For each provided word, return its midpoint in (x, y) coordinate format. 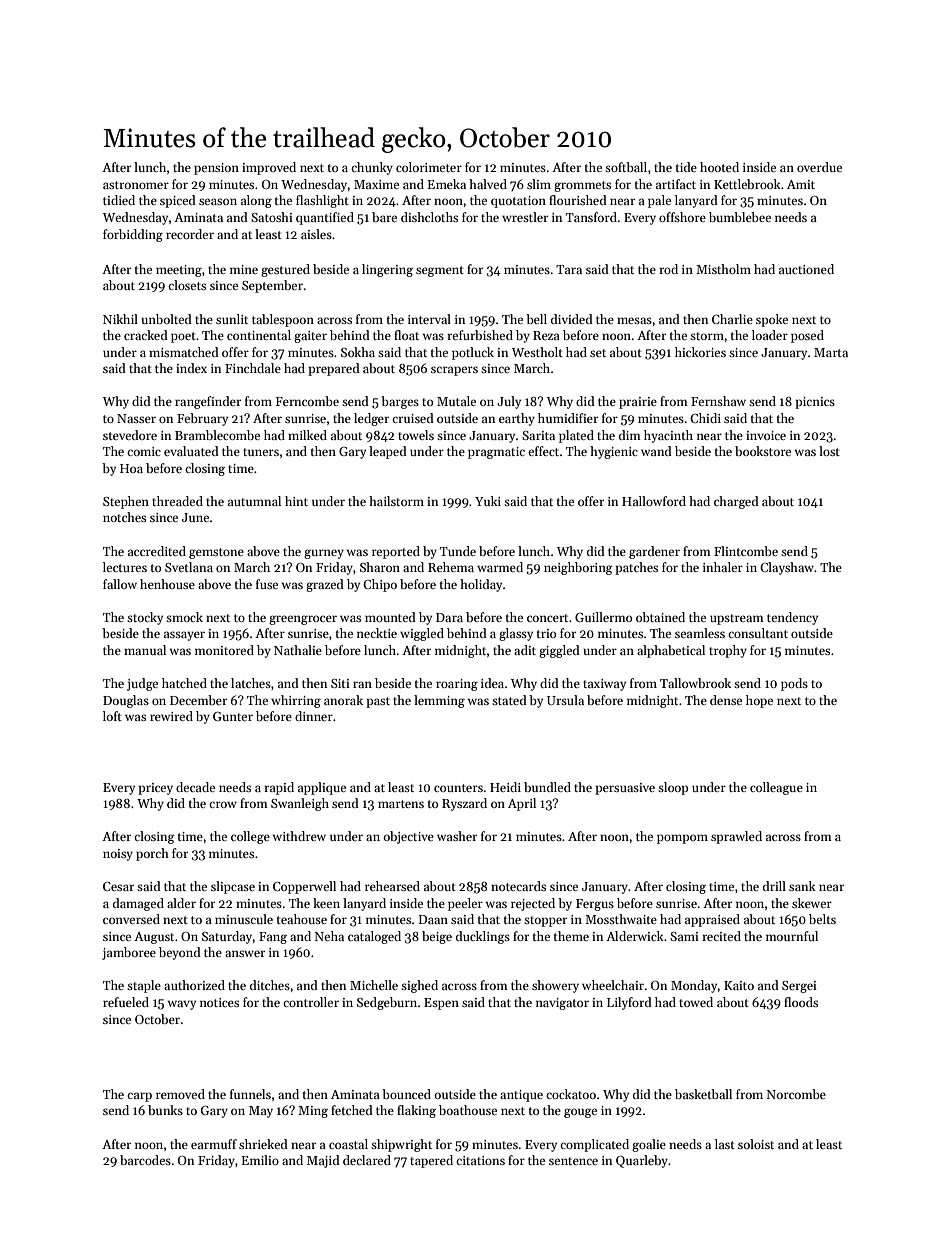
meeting (179, 271)
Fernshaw (718, 401)
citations (480, 1160)
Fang (273, 938)
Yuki (488, 501)
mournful (792, 936)
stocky (145, 618)
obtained (660, 617)
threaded (177, 501)
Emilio (260, 1160)
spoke (772, 320)
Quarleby (642, 1161)
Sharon (380, 567)
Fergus (595, 905)
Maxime (376, 184)
